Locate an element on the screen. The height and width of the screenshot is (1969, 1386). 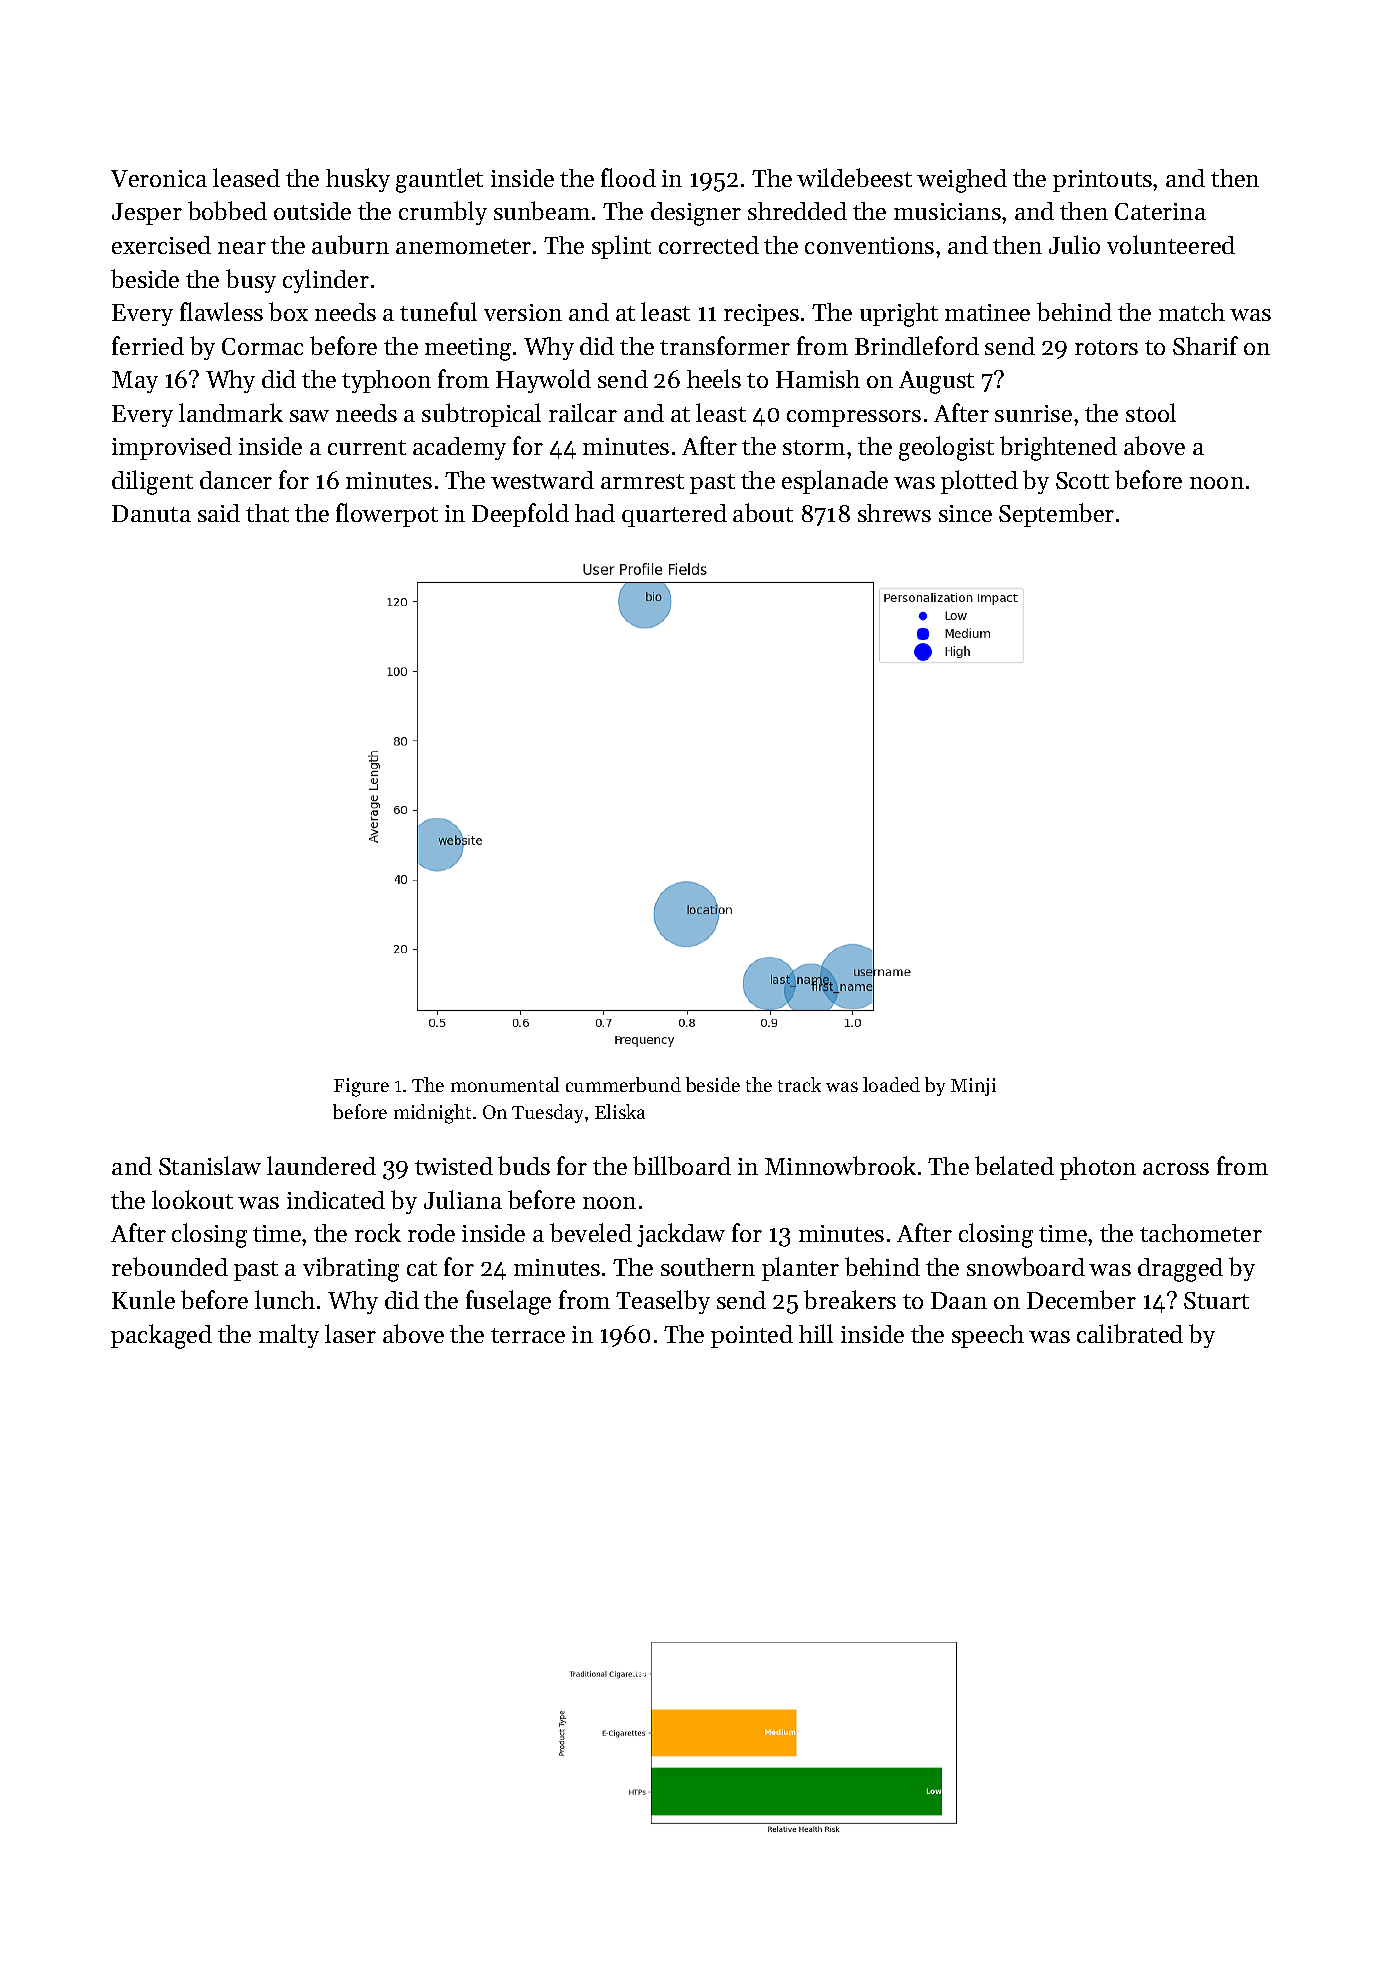
Veronica is located at coordinates (159, 178).
